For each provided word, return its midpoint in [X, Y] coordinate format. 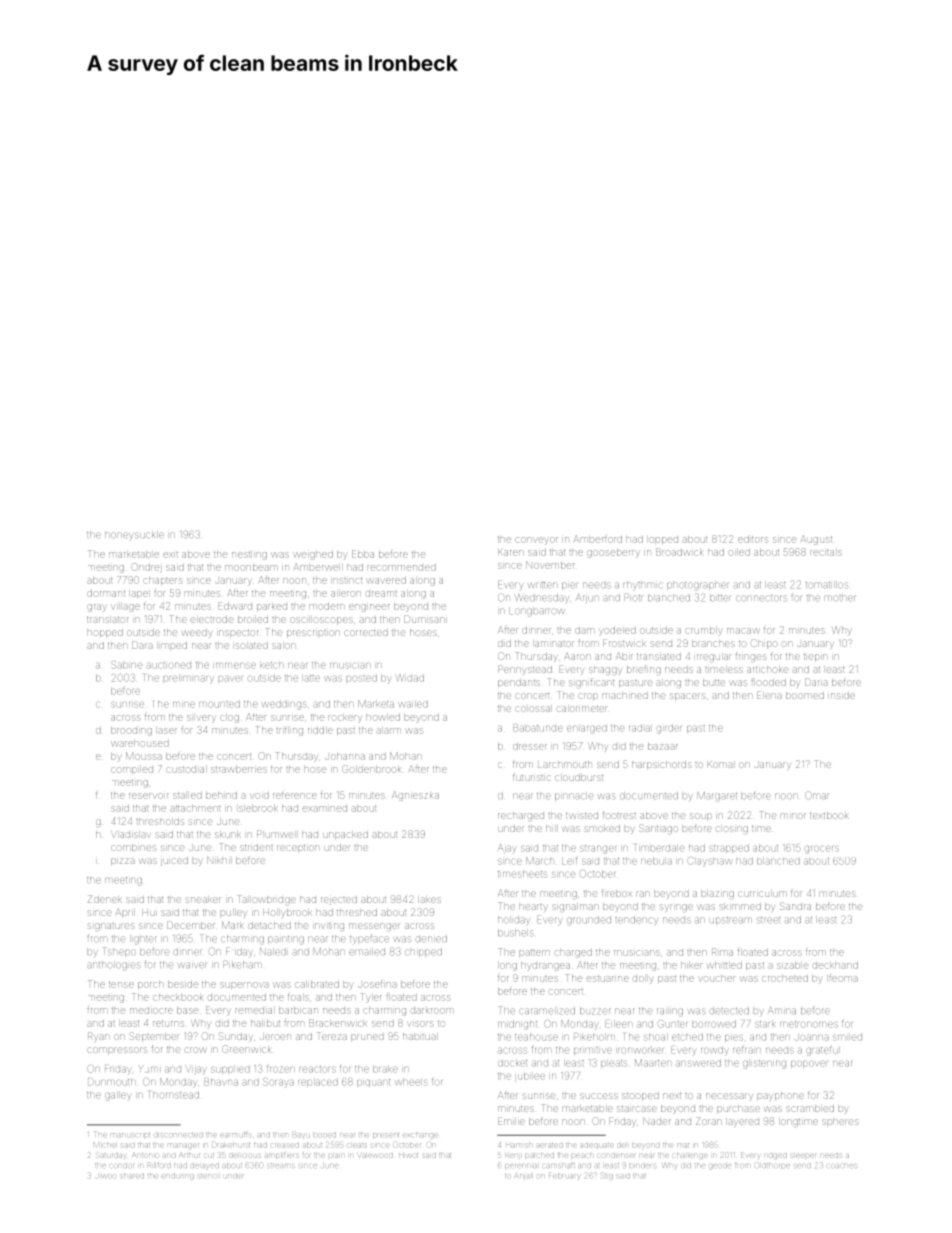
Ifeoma [843, 978]
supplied [230, 1069]
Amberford [598, 539]
